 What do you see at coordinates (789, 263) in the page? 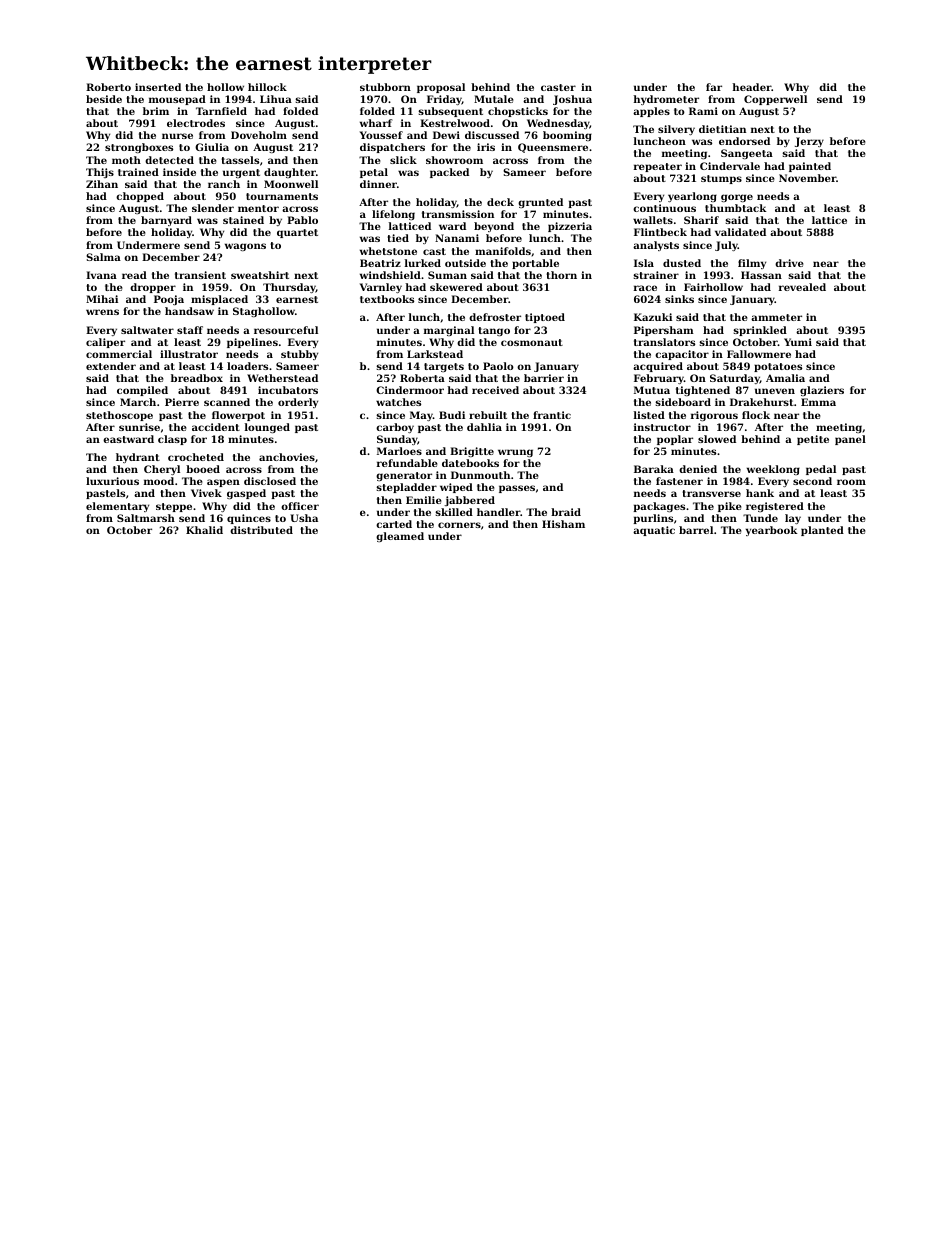
I see `drive` at bounding box center [789, 263].
